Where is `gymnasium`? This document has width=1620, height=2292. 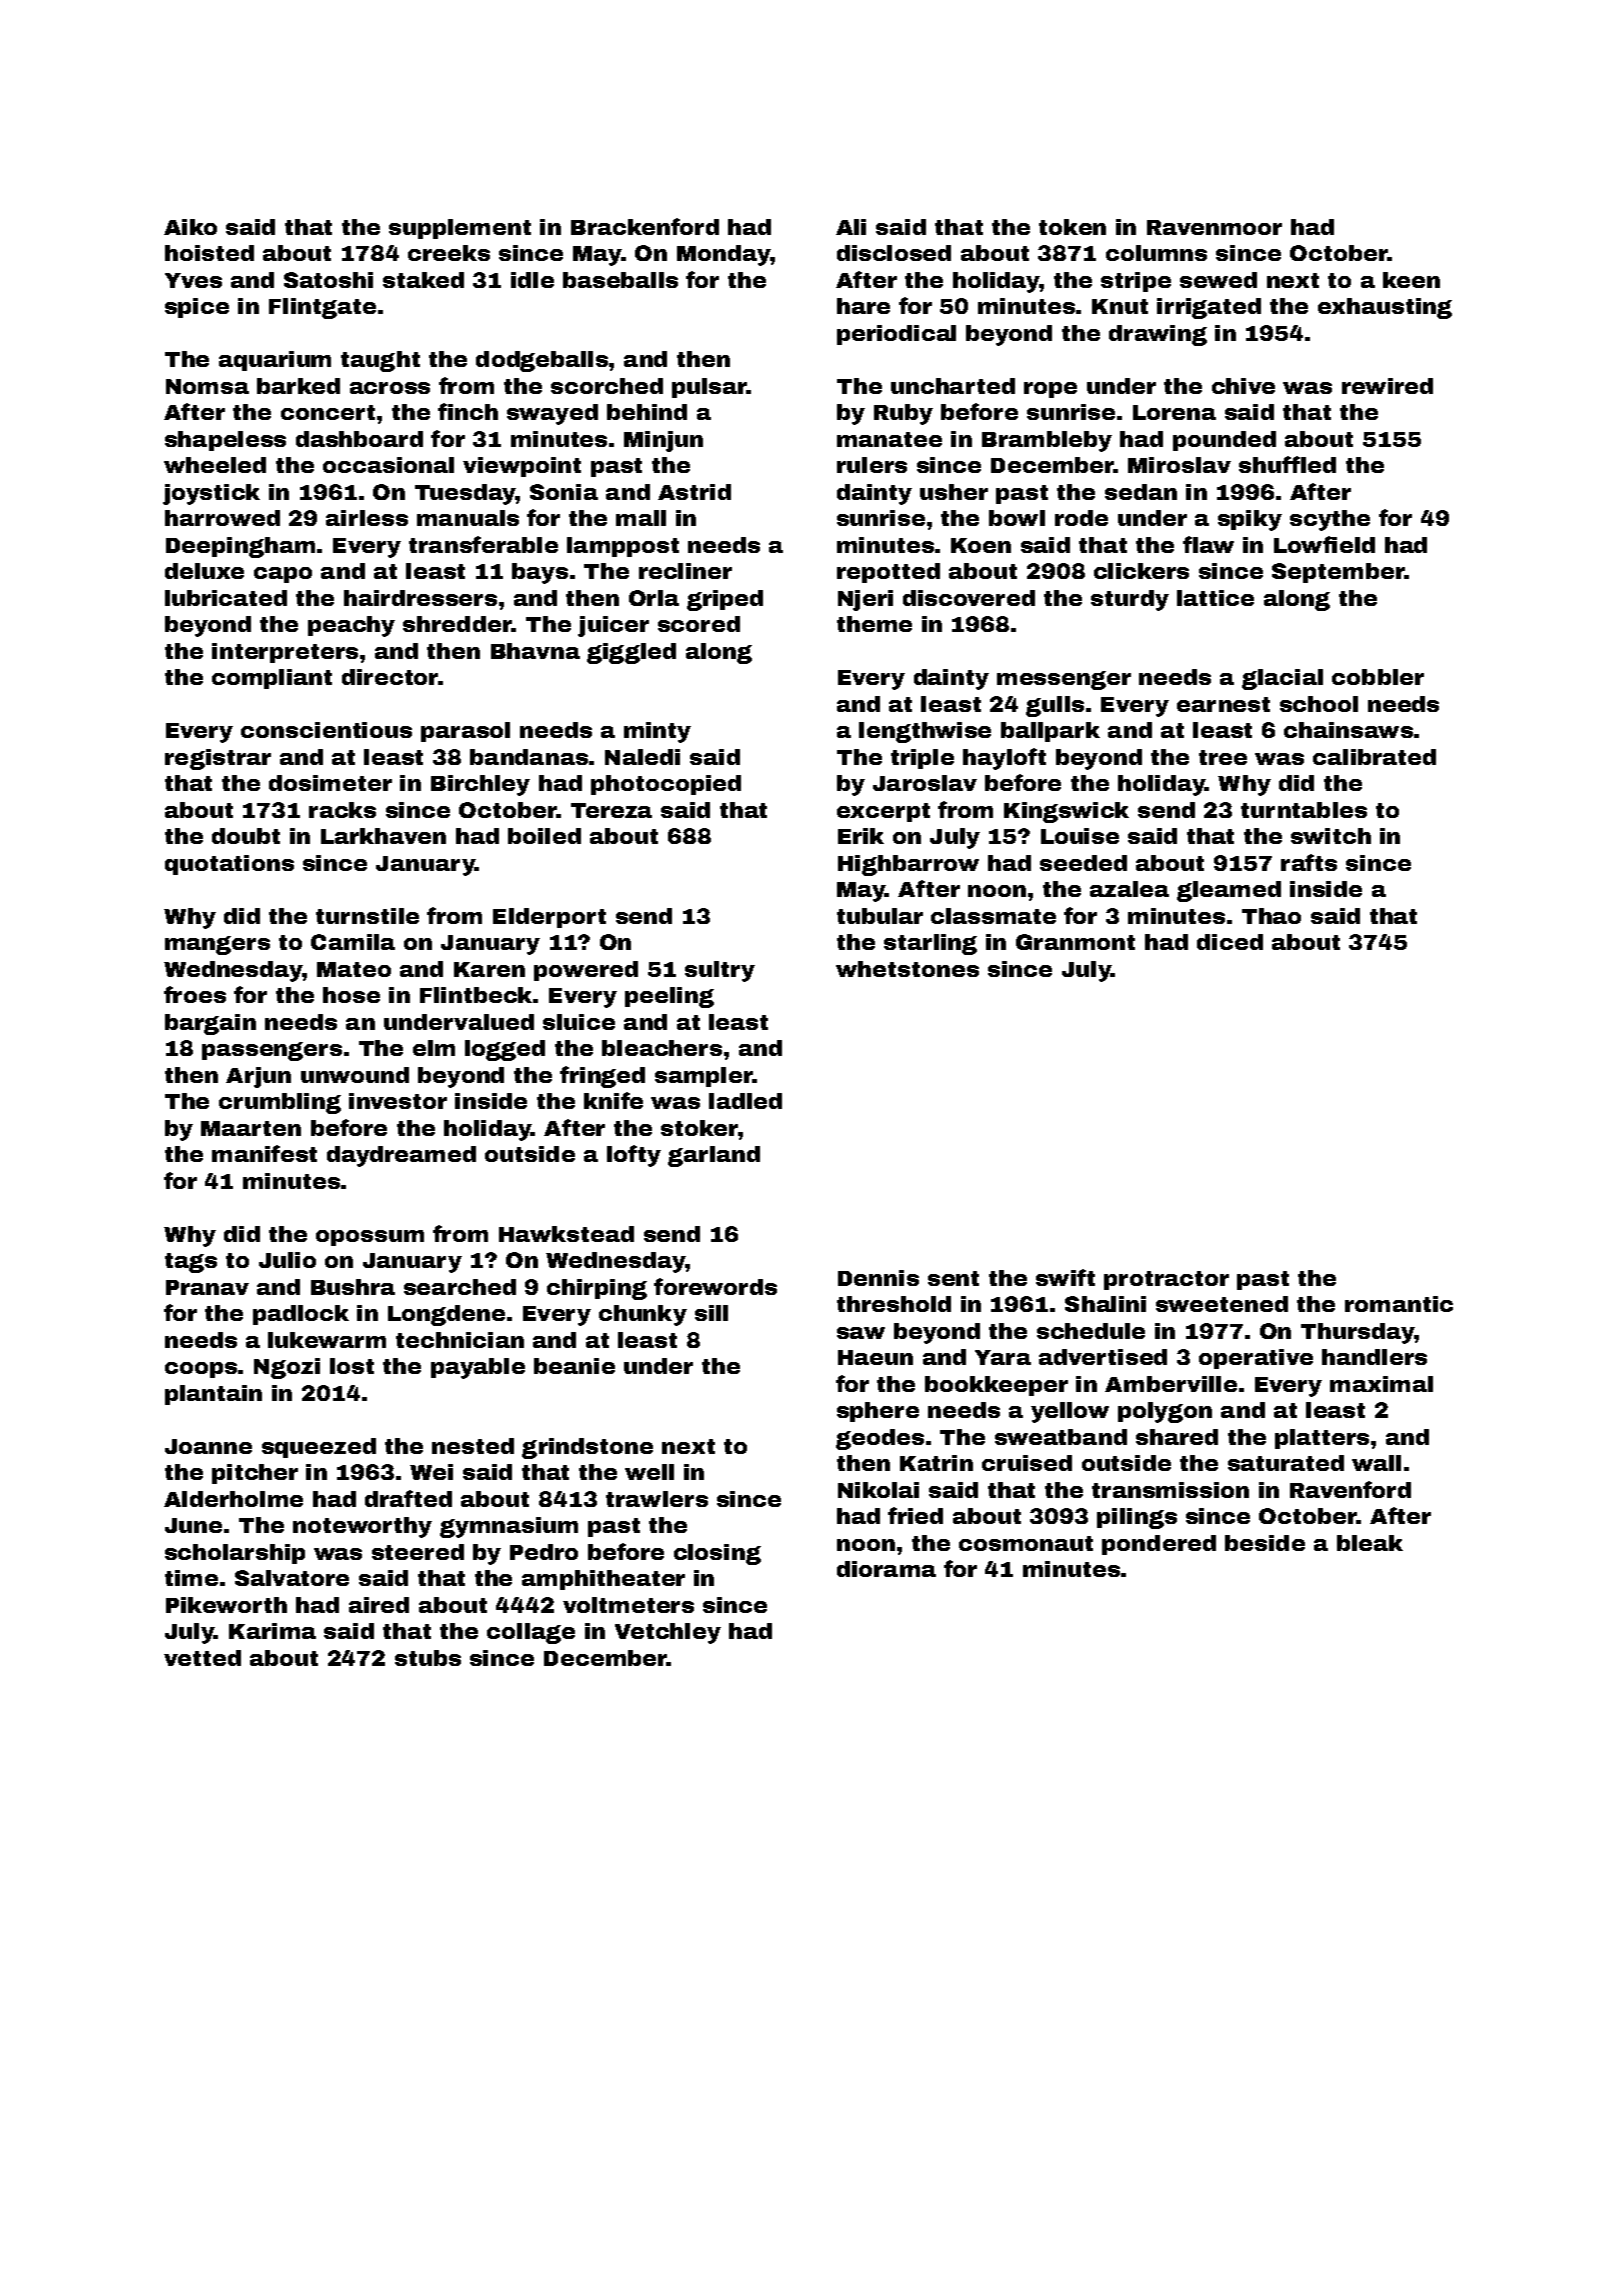
gymnasium is located at coordinates (509, 1527).
